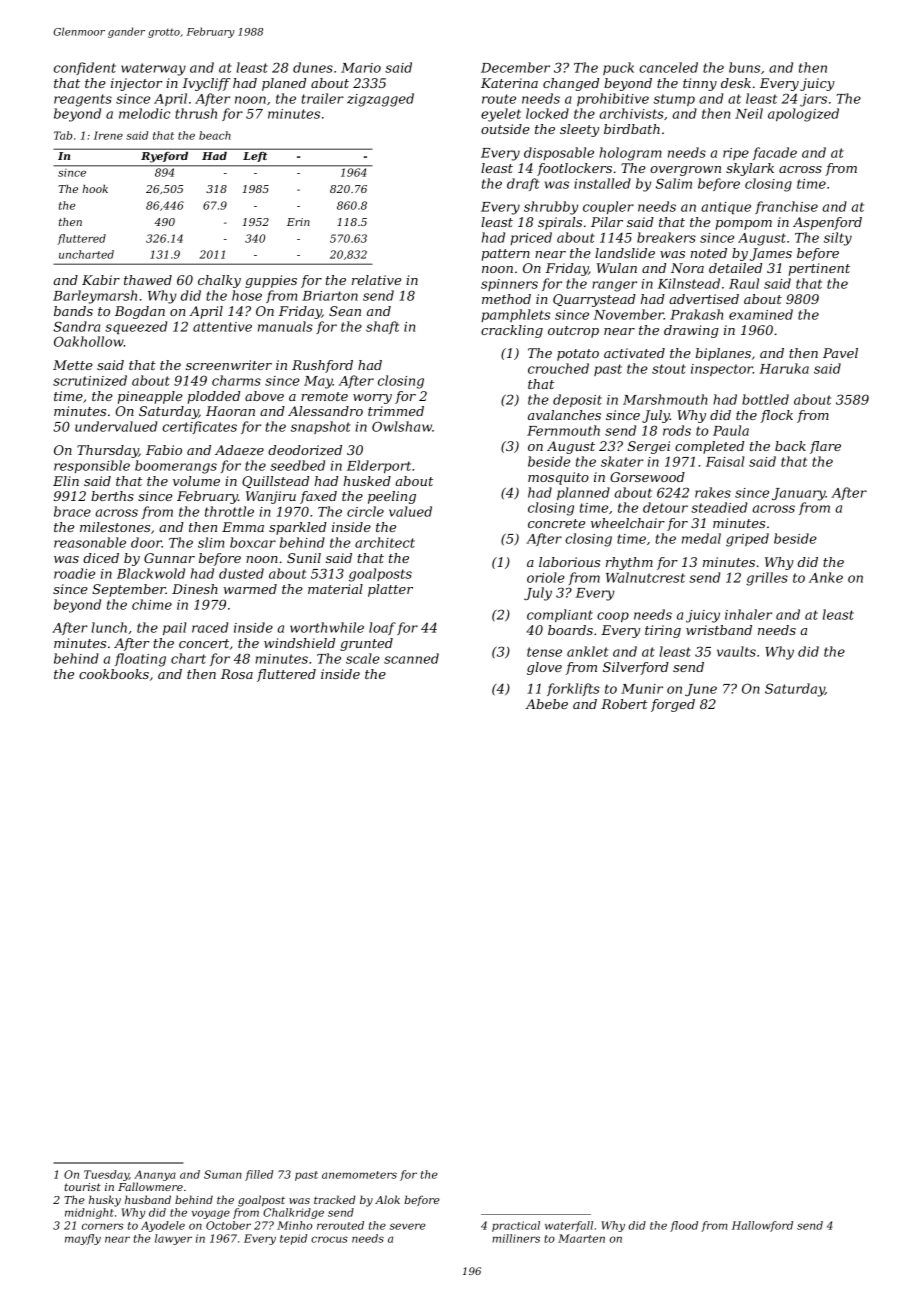 This page has height=1308, width=924. I want to click on practical, so click(516, 1226).
